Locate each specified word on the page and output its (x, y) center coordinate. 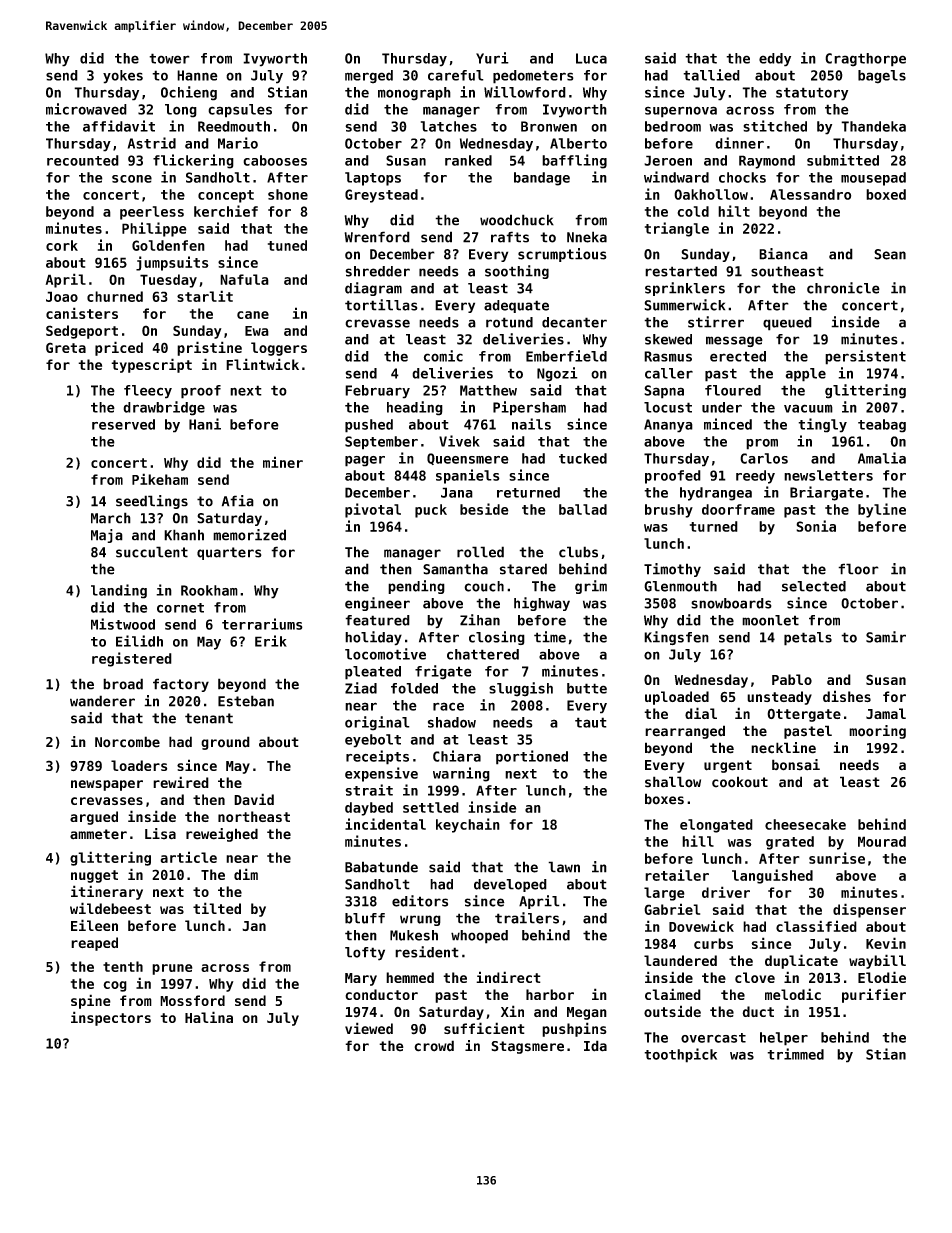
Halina (209, 1017)
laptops (373, 179)
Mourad (882, 841)
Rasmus (668, 356)
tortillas (381, 305)
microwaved (86, 109)
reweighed (222, 835)
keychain (468, 825)
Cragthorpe (865, 60)
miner (283, 462)
